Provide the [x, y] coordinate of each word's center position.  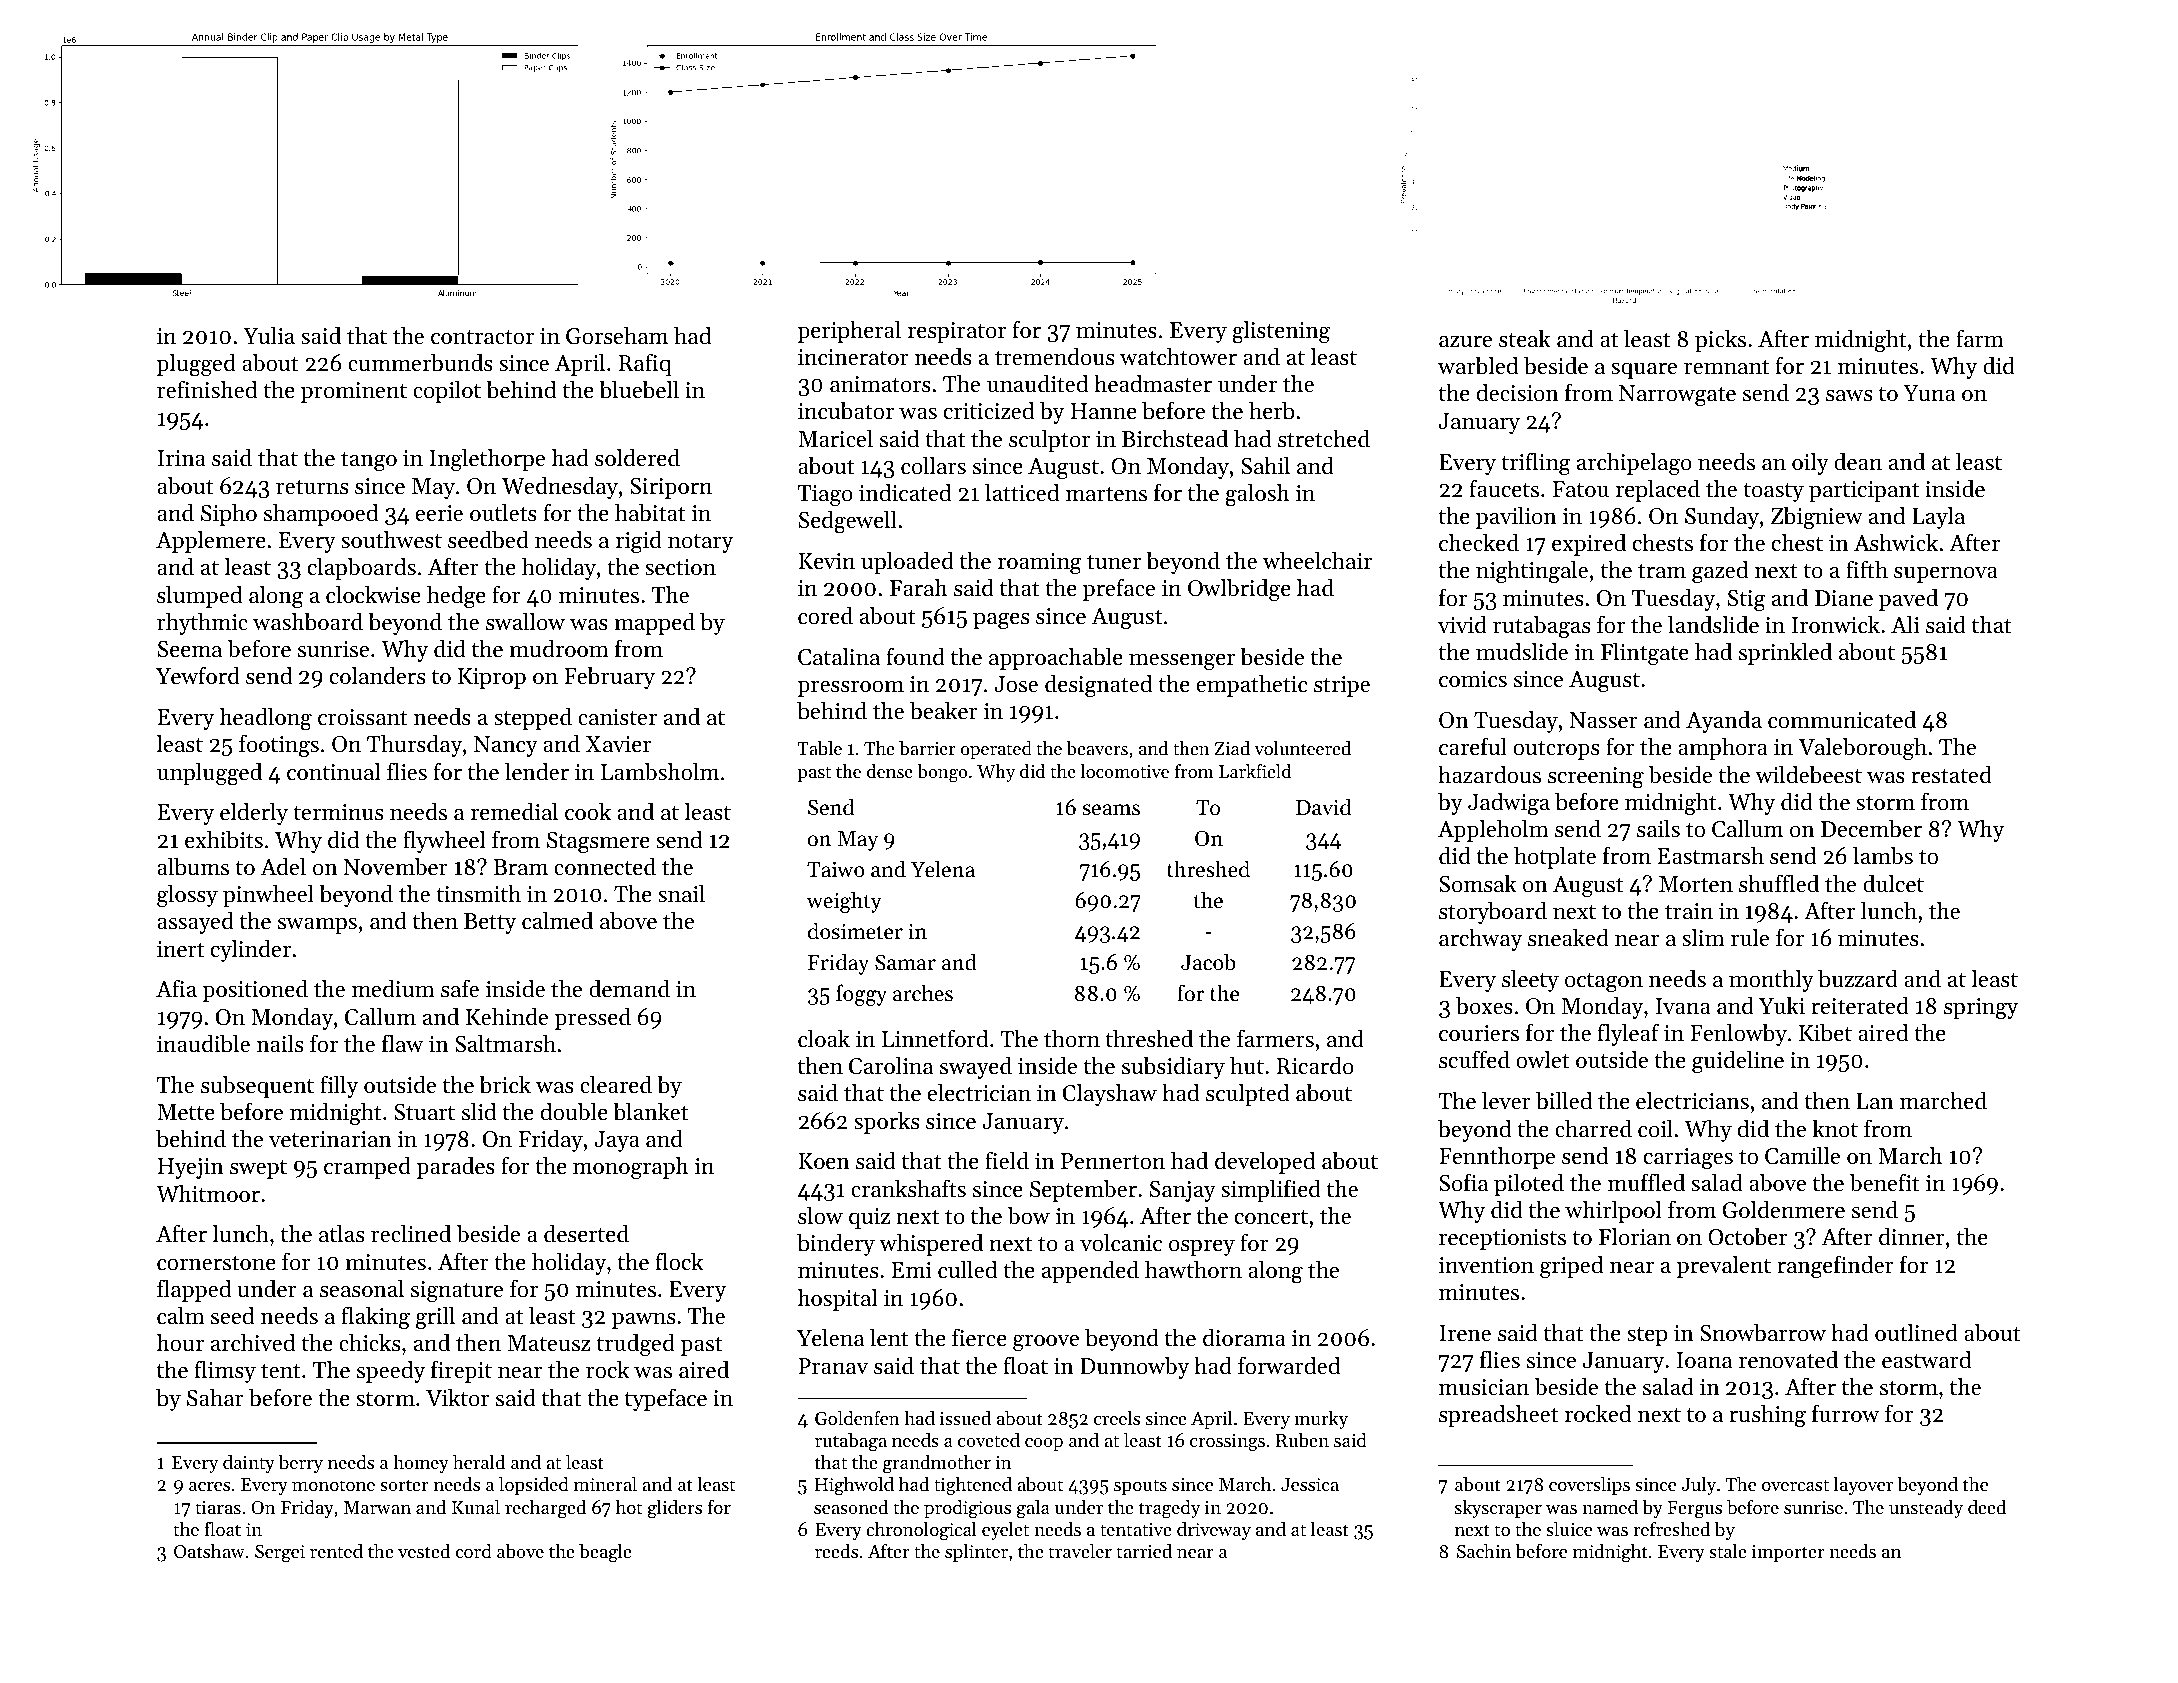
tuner [1114, 562]
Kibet [1825, 1032]
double [574, 1112]
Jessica [1310, 1484]
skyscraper [1498, 1509]
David [1323, 807]
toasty [1773, 492]
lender [537, 772]
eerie [439, 513]
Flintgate [1645, 654]
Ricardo [1315, 1066]
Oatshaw [209, 1551]
